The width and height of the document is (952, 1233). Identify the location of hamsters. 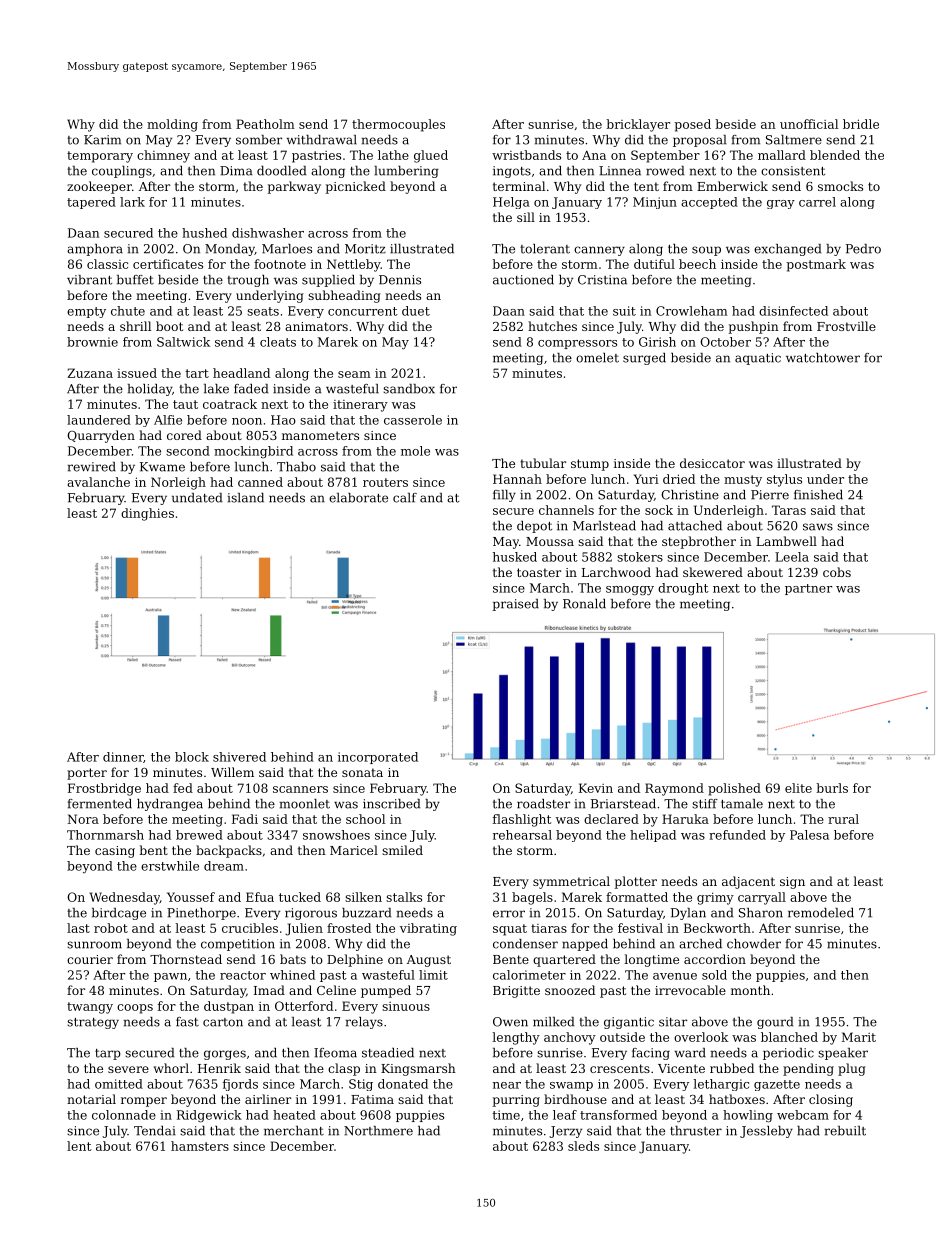
(200, 1146).
